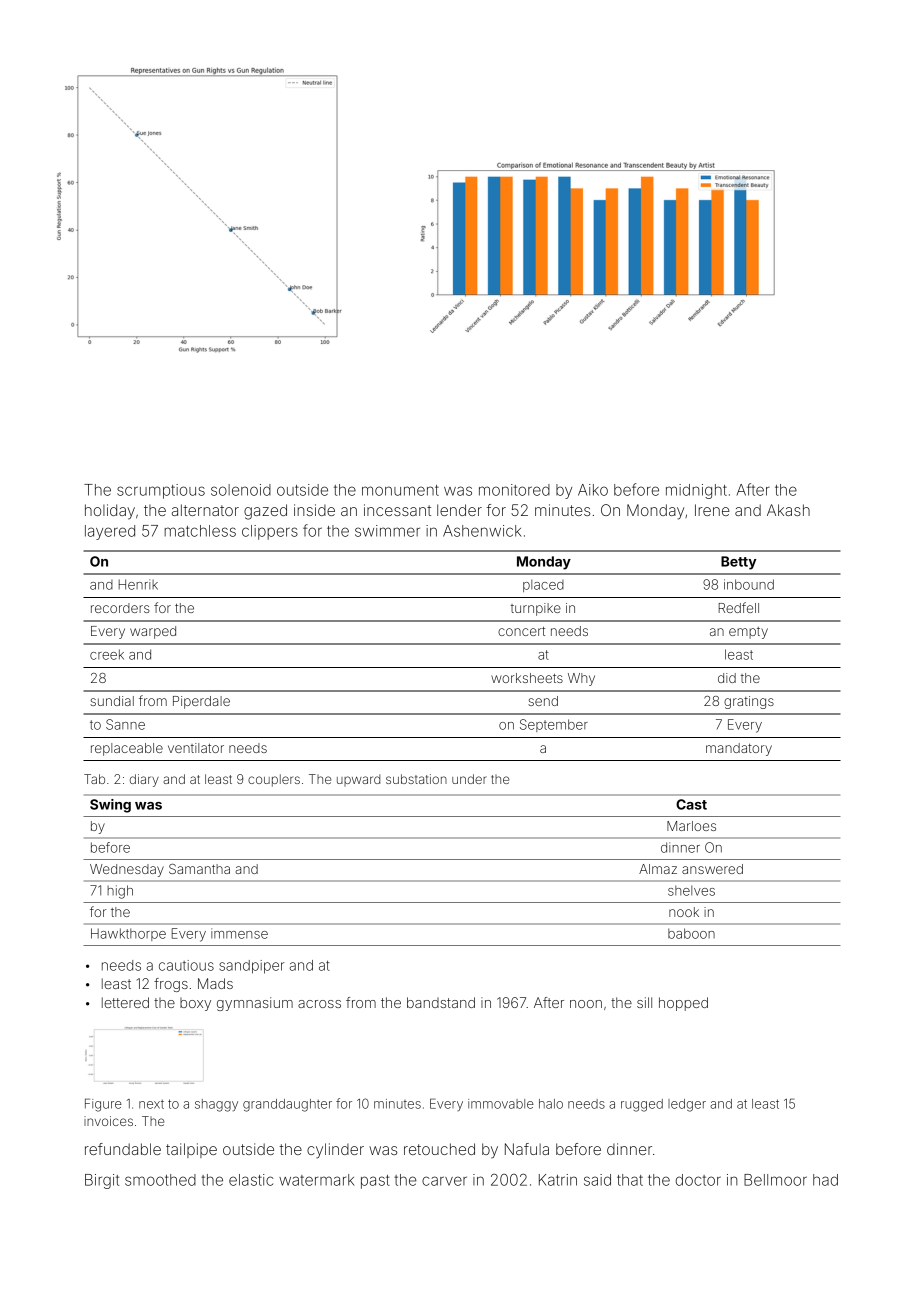  I want to click on Samantha, so click(199, 869).
